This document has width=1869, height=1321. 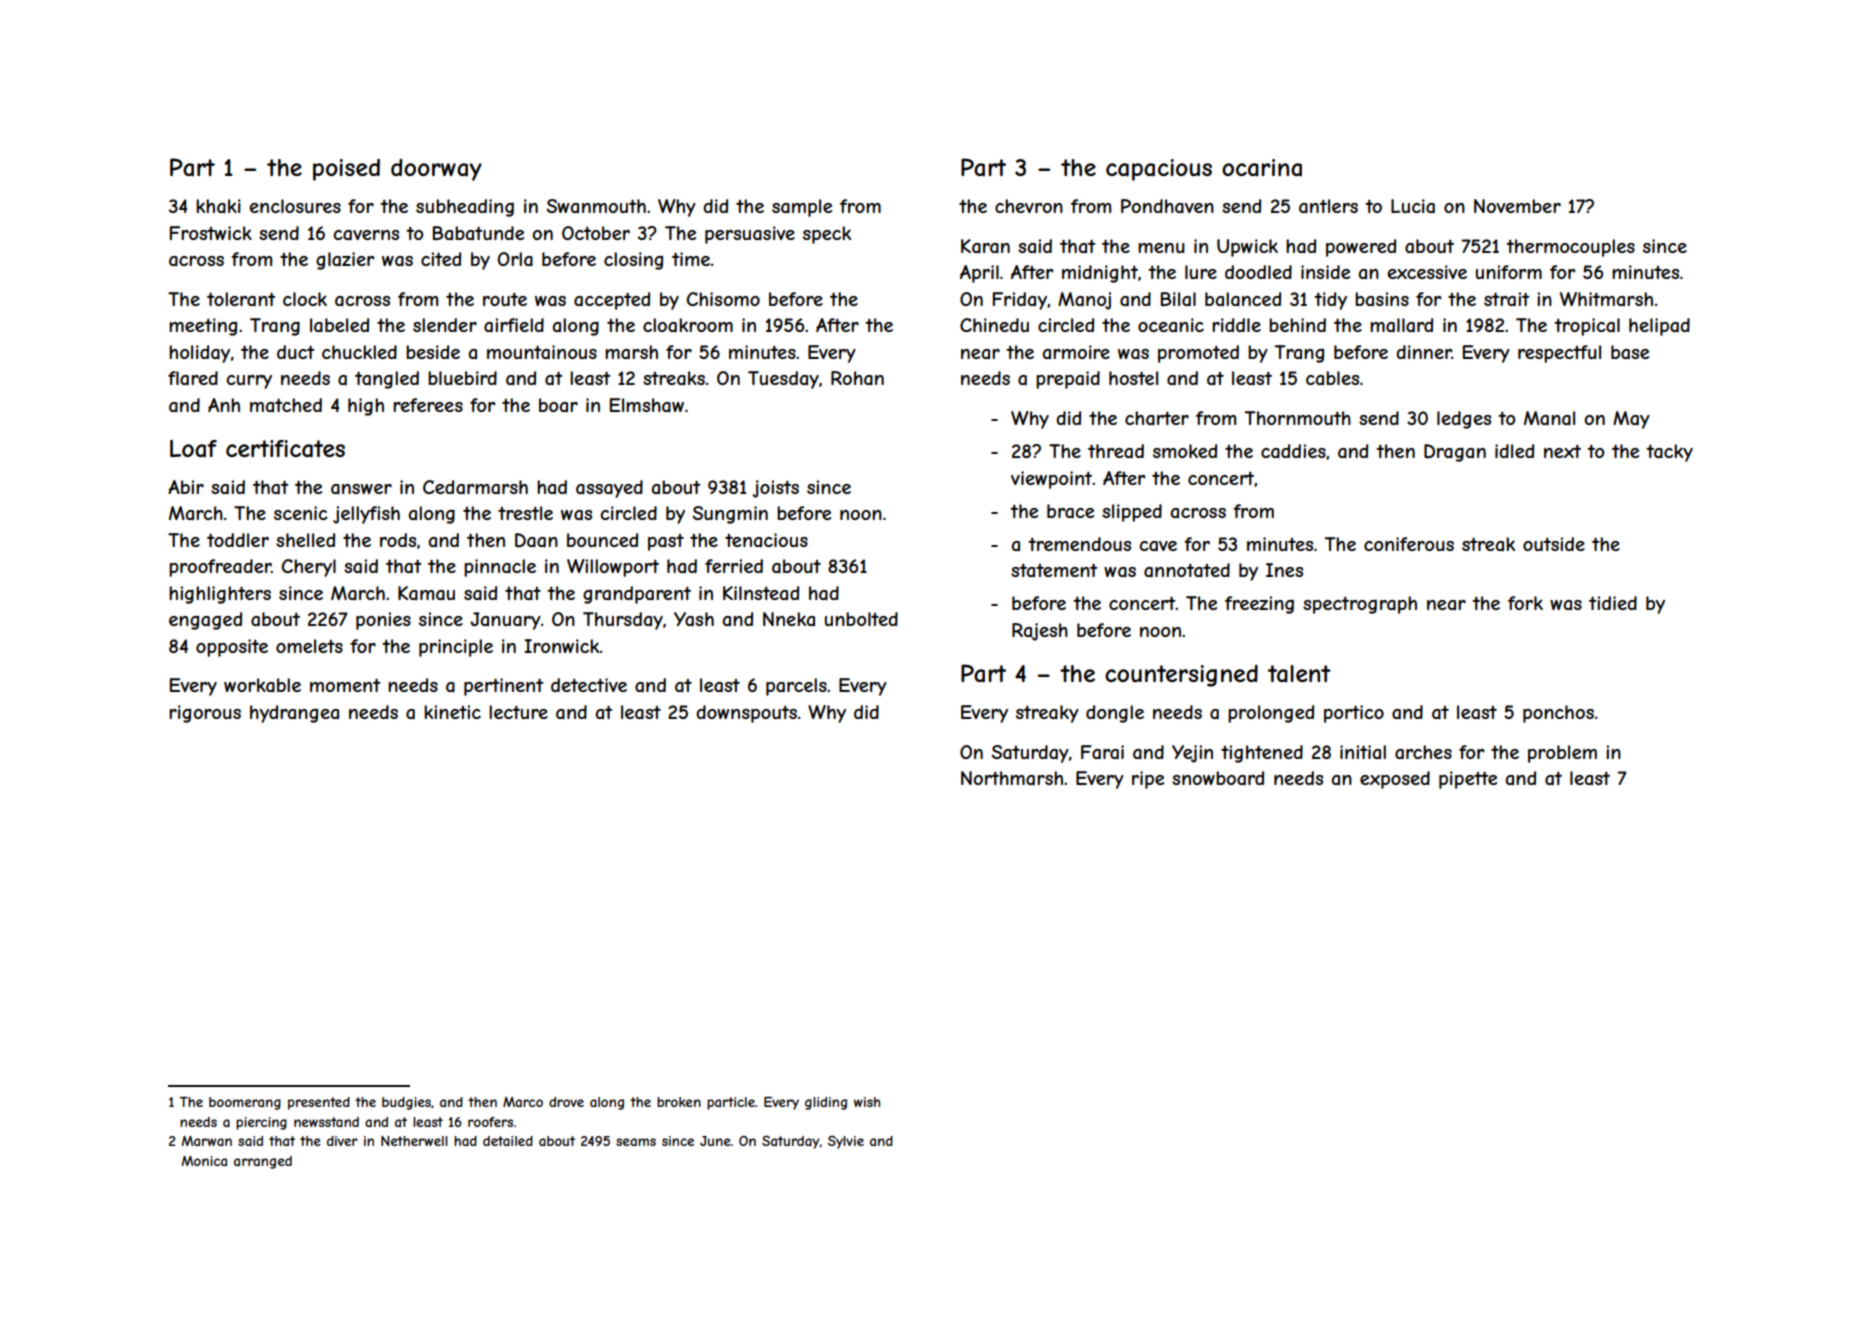 I want to click on Netherwell, so click(x=414, y=1141).
